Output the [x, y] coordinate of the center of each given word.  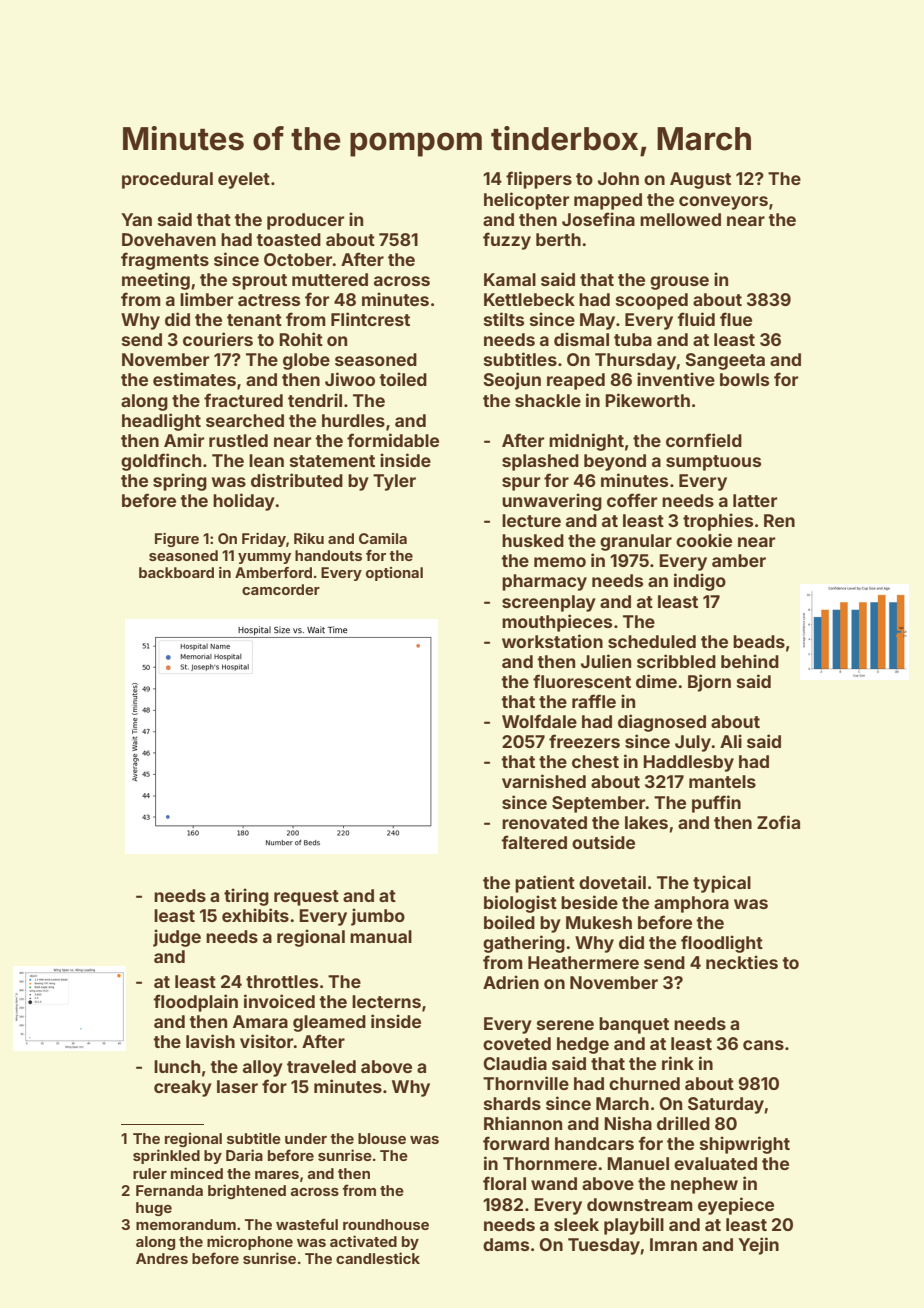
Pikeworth [647, 400]
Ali [731, 741]
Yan [136, 219]
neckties [742, 962]
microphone [250, 1242]
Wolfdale [539, 721]
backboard [176, 572]
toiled [403, 379]
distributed [297, 480]
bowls [744, 379]
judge [177, 938]
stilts [504, 319]
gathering [524, 944]
